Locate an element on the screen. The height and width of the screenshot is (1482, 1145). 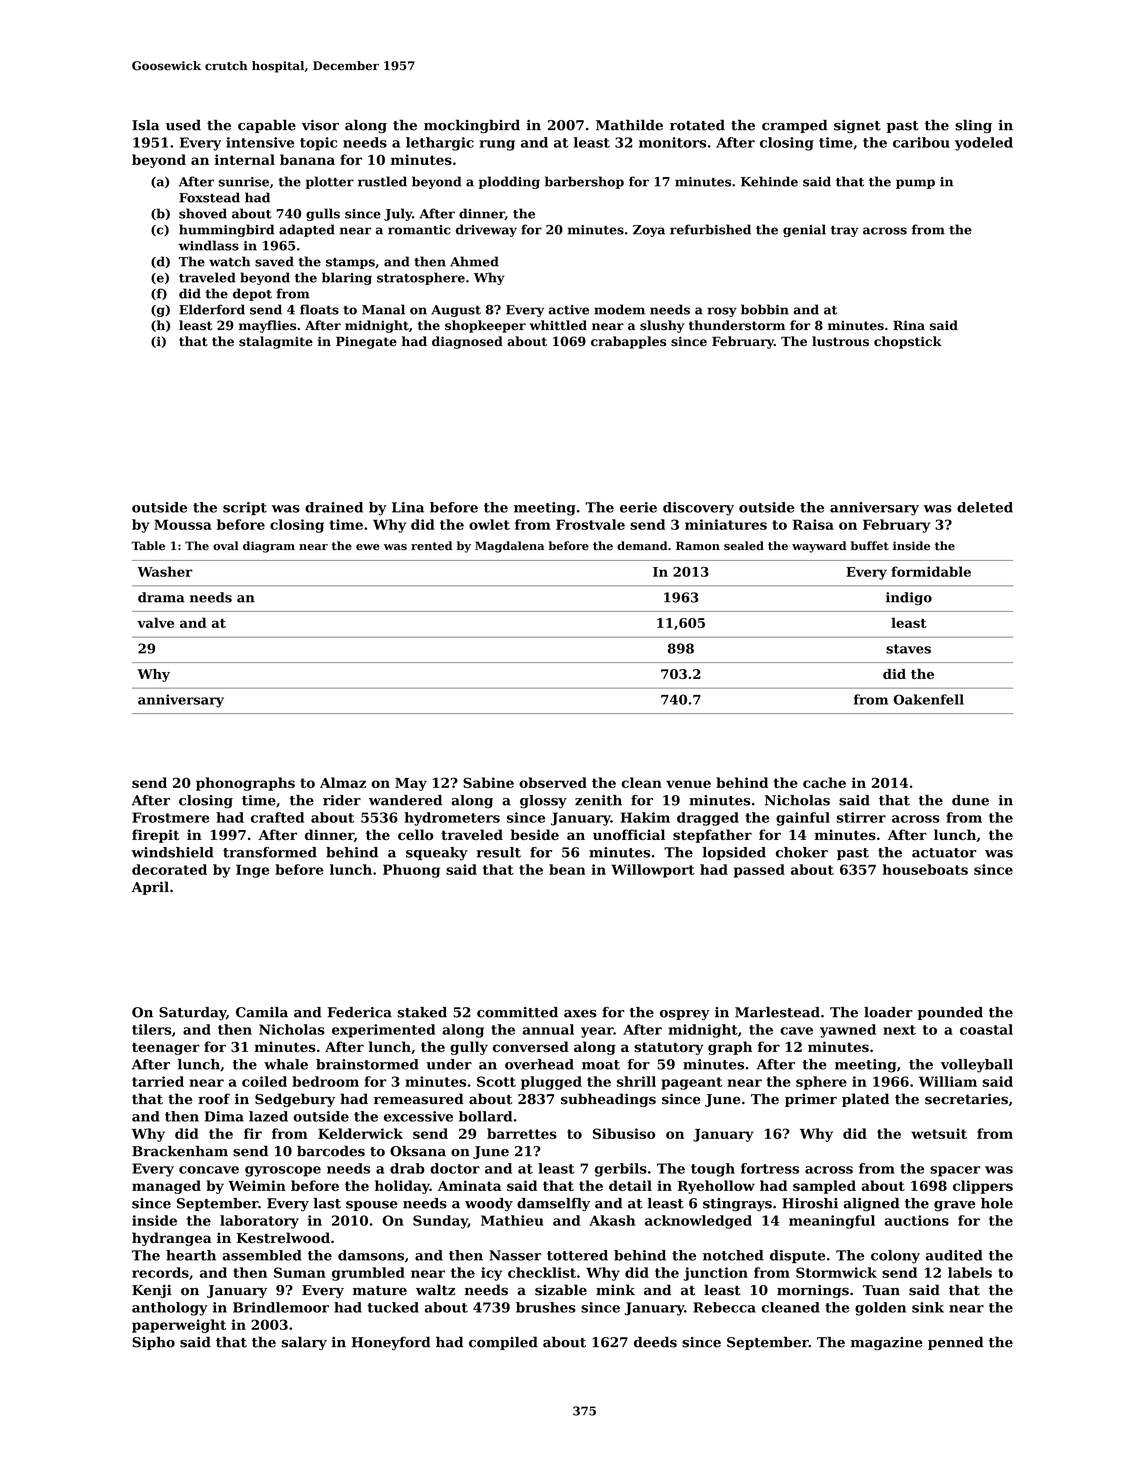
loader is located at coordinates (888, 1012).
